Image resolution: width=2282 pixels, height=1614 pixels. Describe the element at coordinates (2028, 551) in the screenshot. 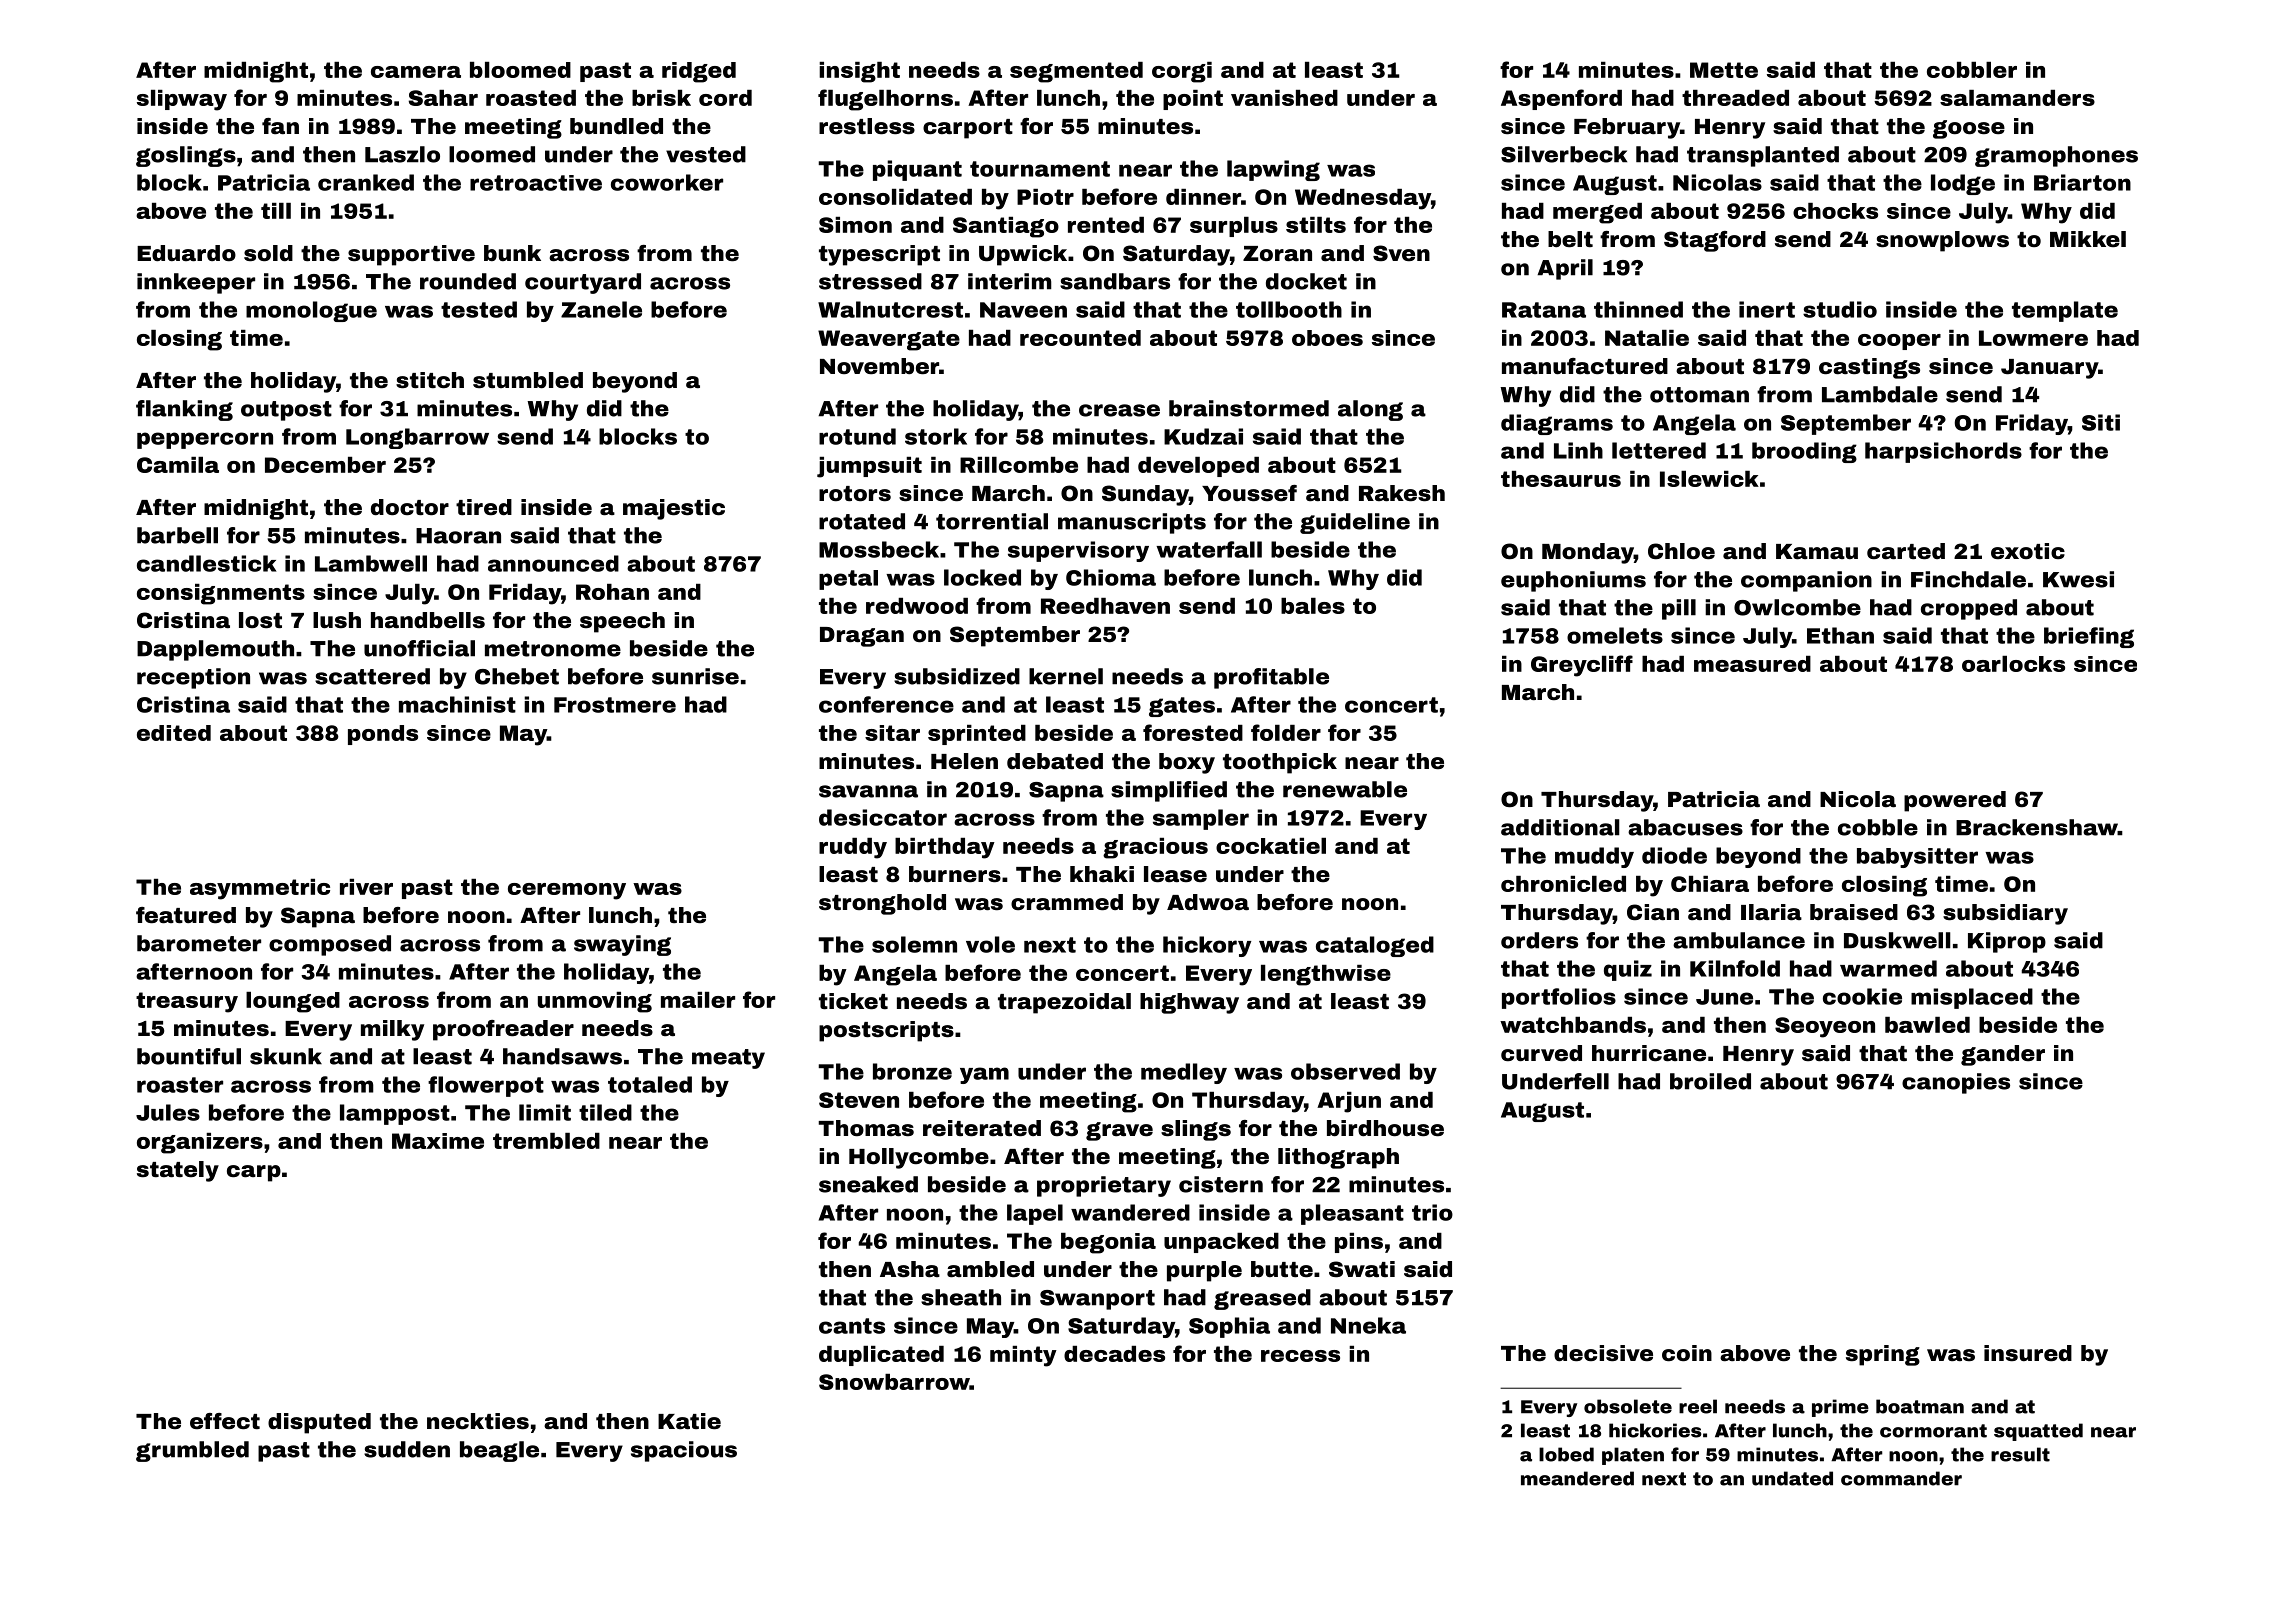

I see `exotic` at that location.
